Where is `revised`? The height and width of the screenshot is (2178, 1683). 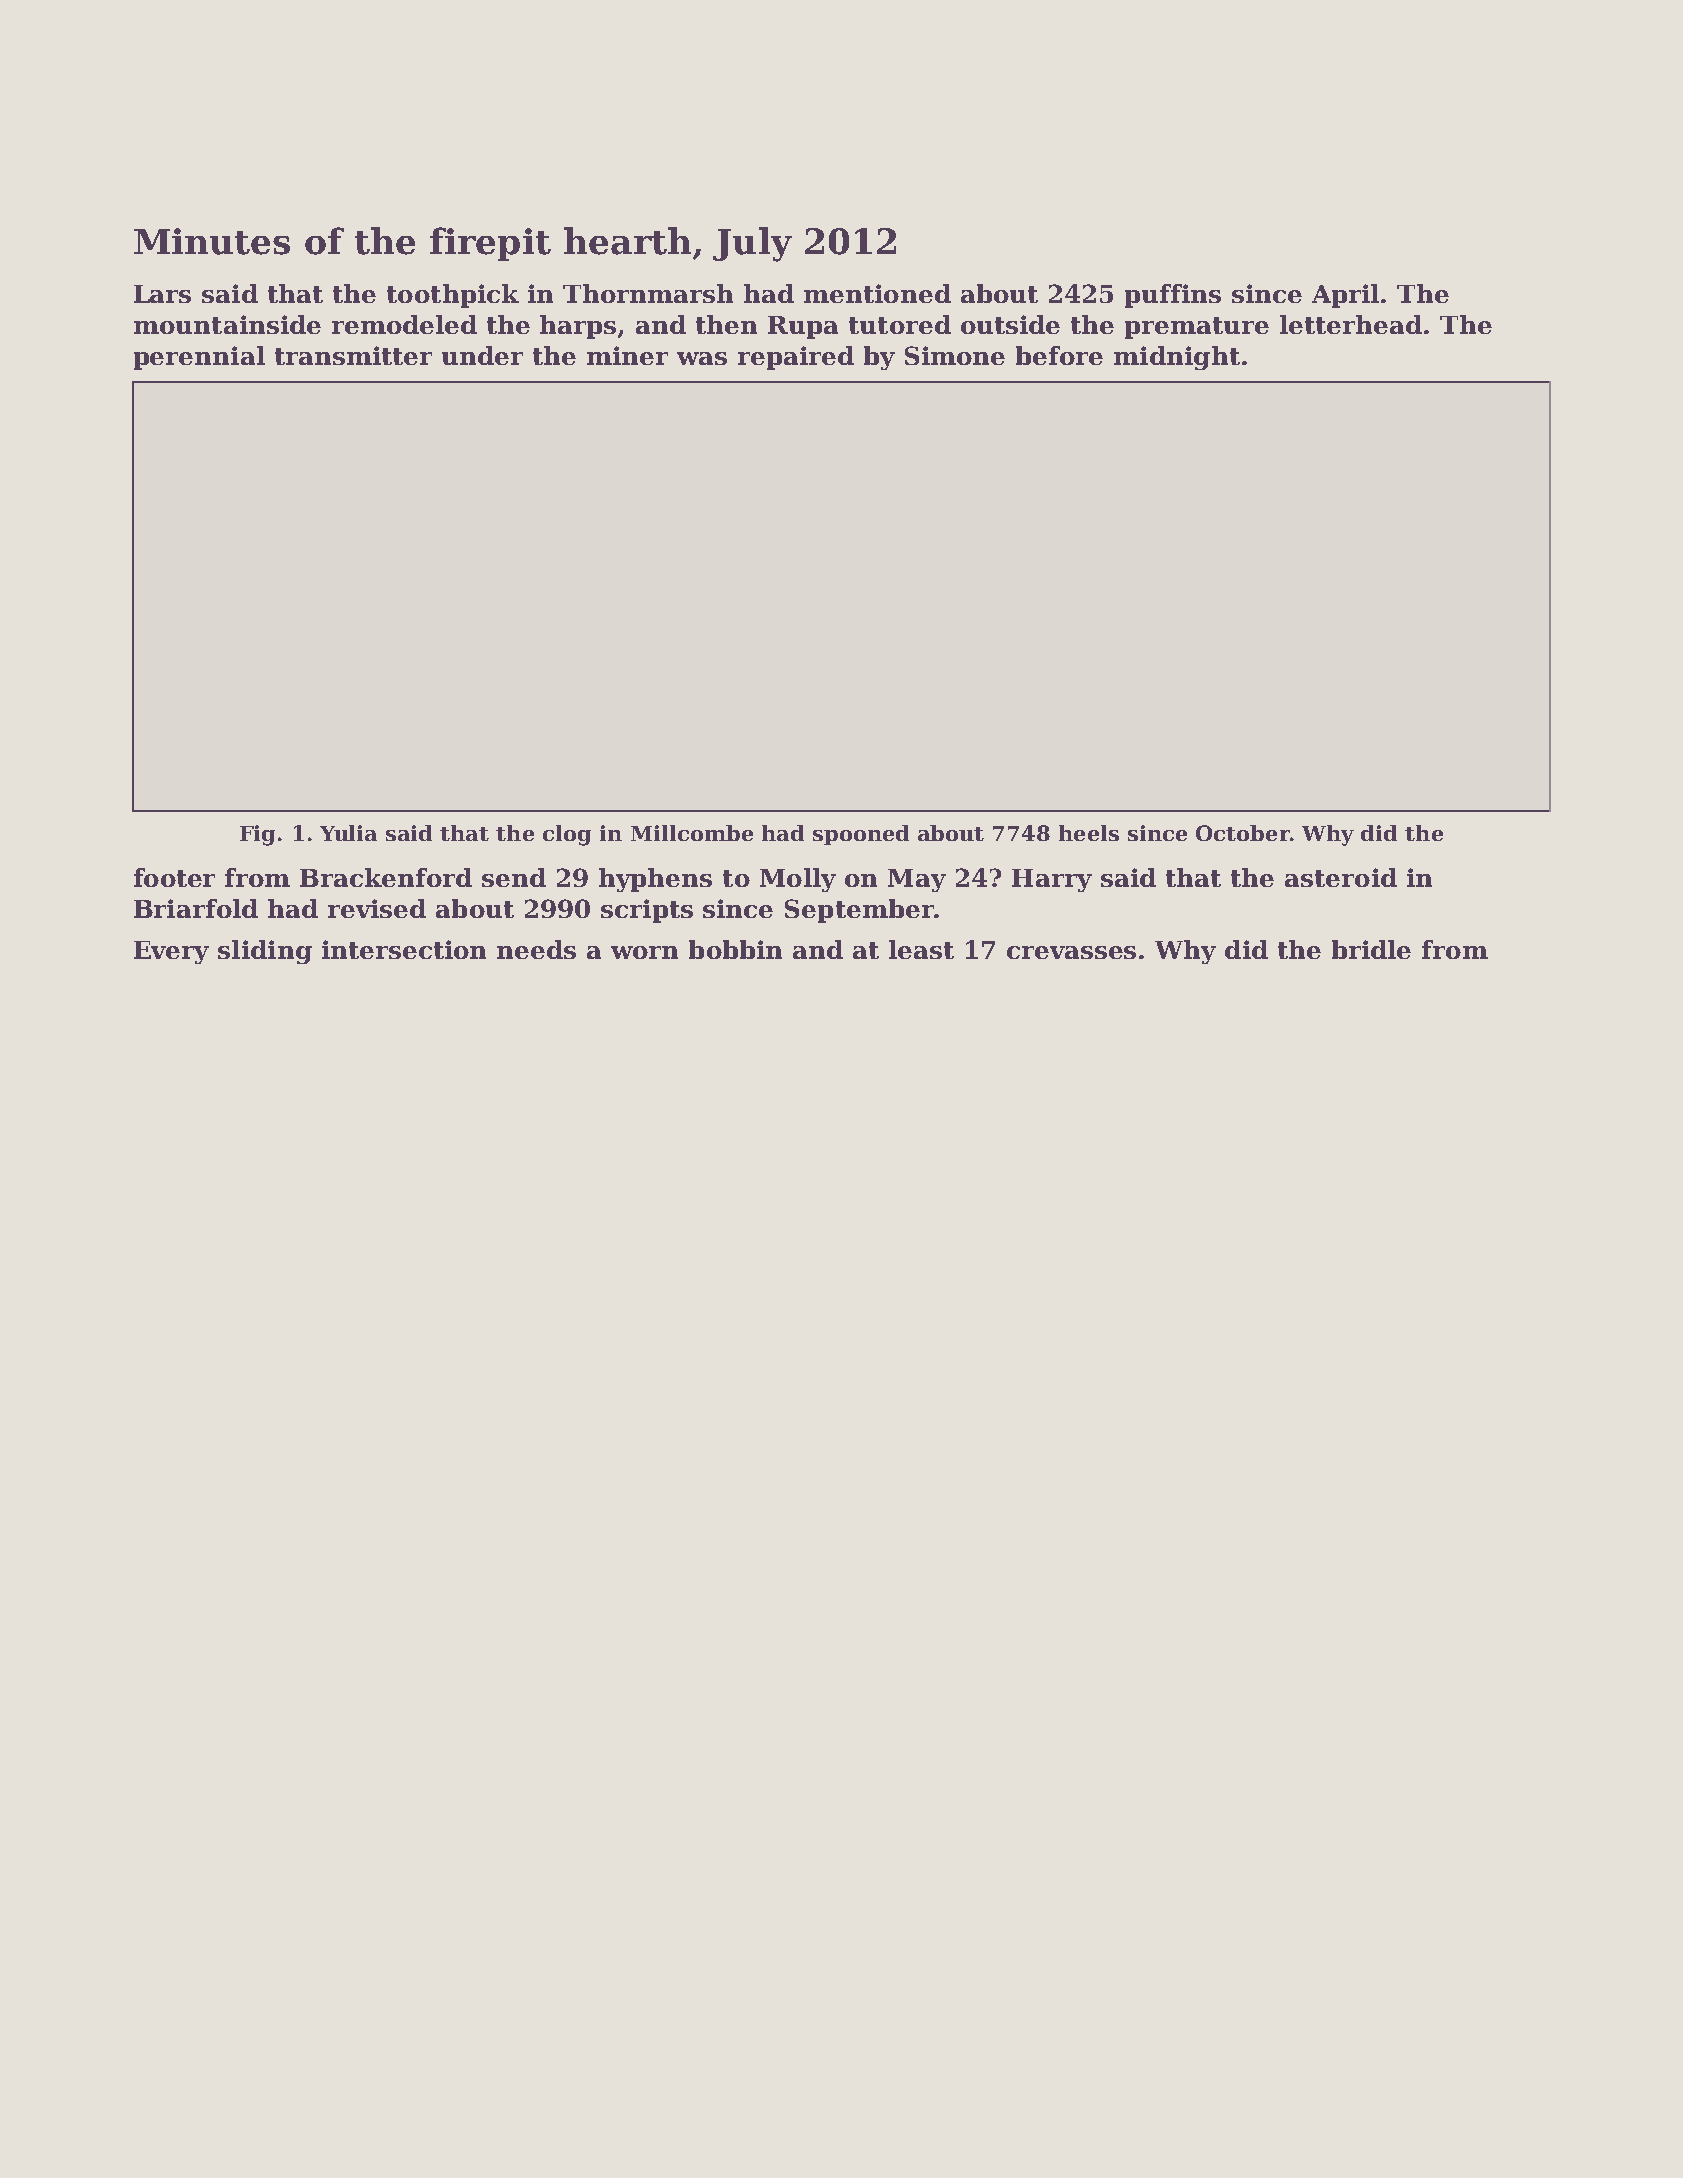
revised is located at coordinates (377, 908).
